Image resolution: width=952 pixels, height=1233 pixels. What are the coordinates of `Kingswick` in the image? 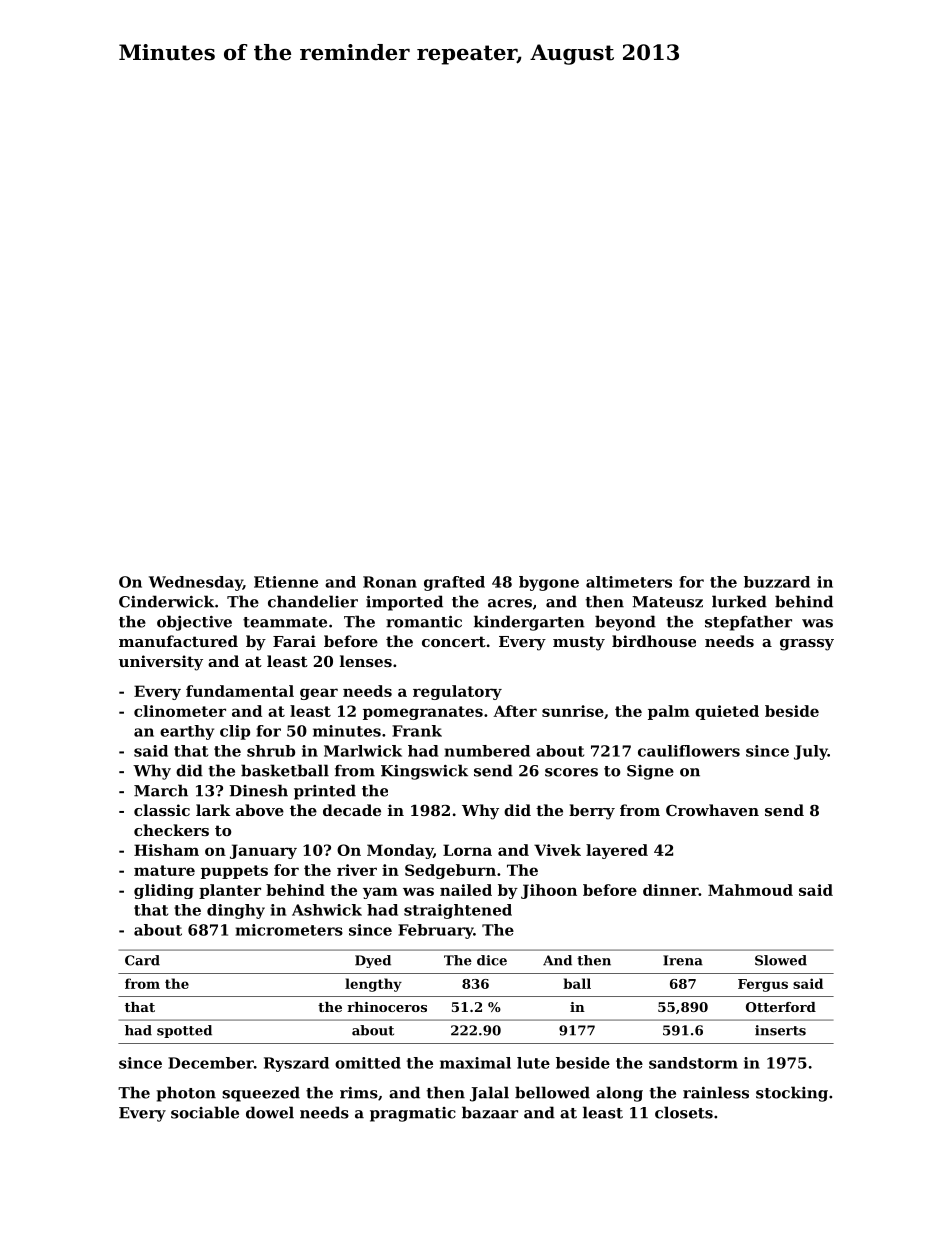 It's located at (424, 772).
